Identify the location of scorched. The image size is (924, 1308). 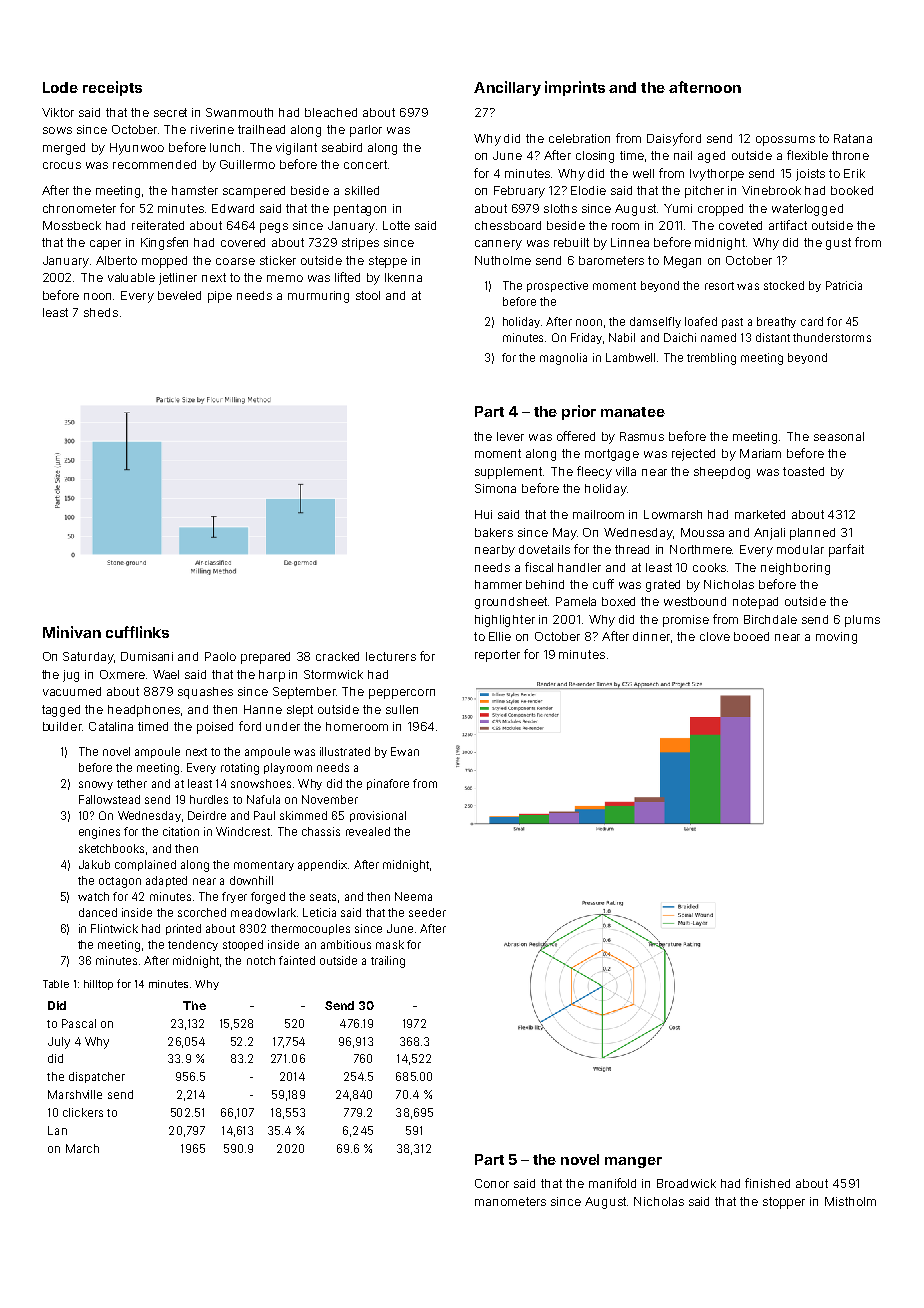
(202, 912).
